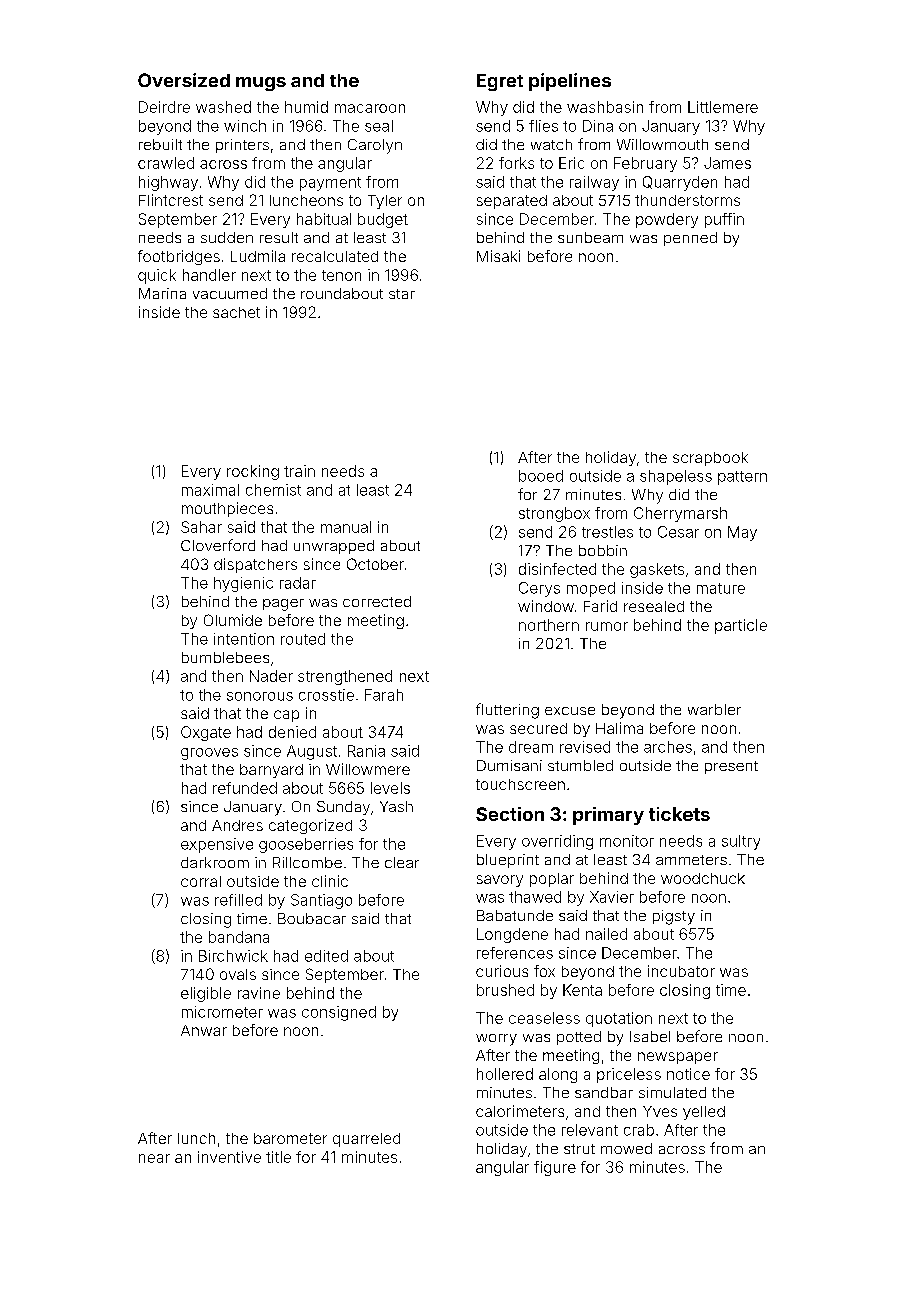  Describe the element at coordinates (164, 107) in the image. I see `Deirdre` at that location.
